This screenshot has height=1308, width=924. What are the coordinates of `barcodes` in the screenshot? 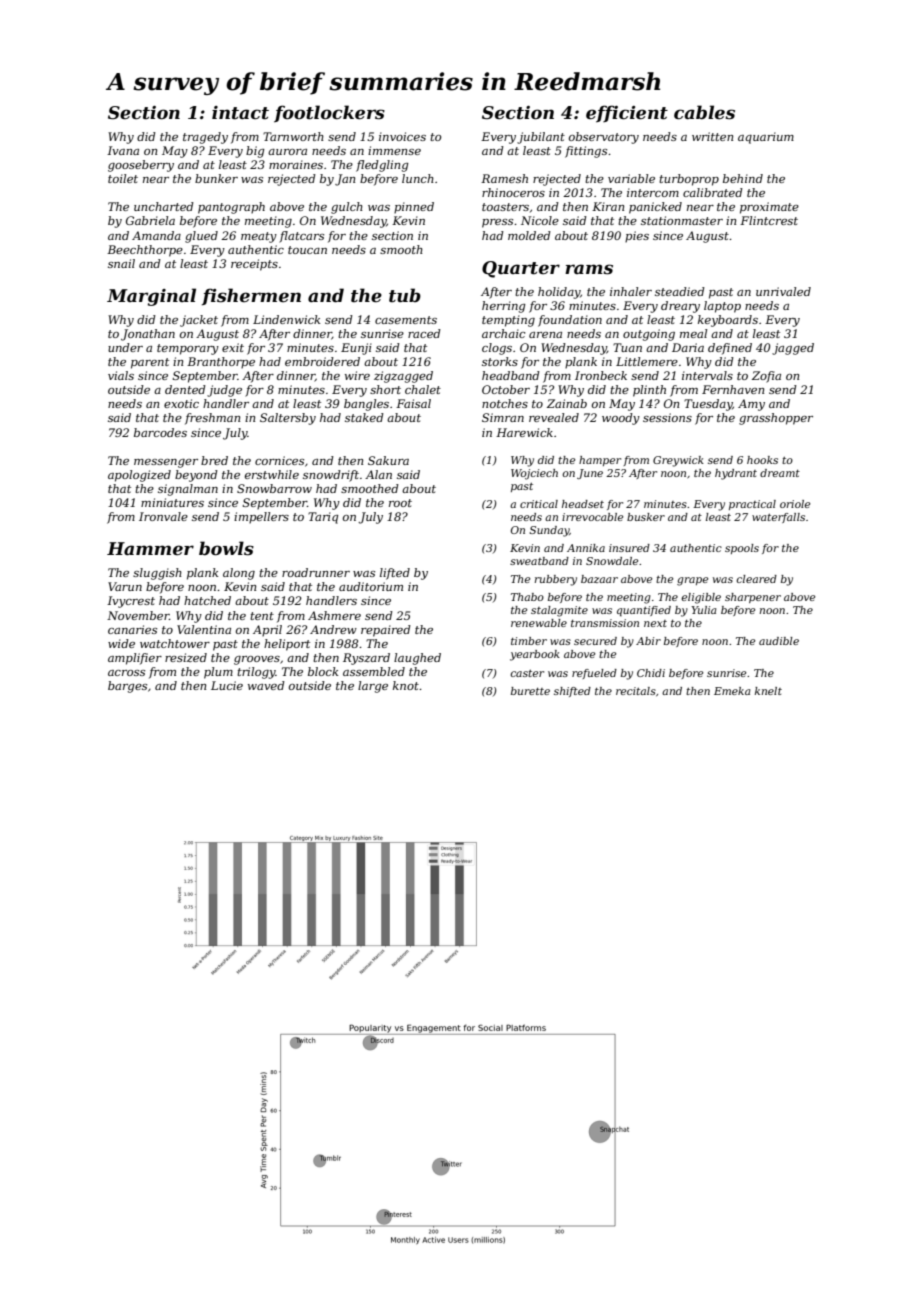 It's located at (160, 432).
